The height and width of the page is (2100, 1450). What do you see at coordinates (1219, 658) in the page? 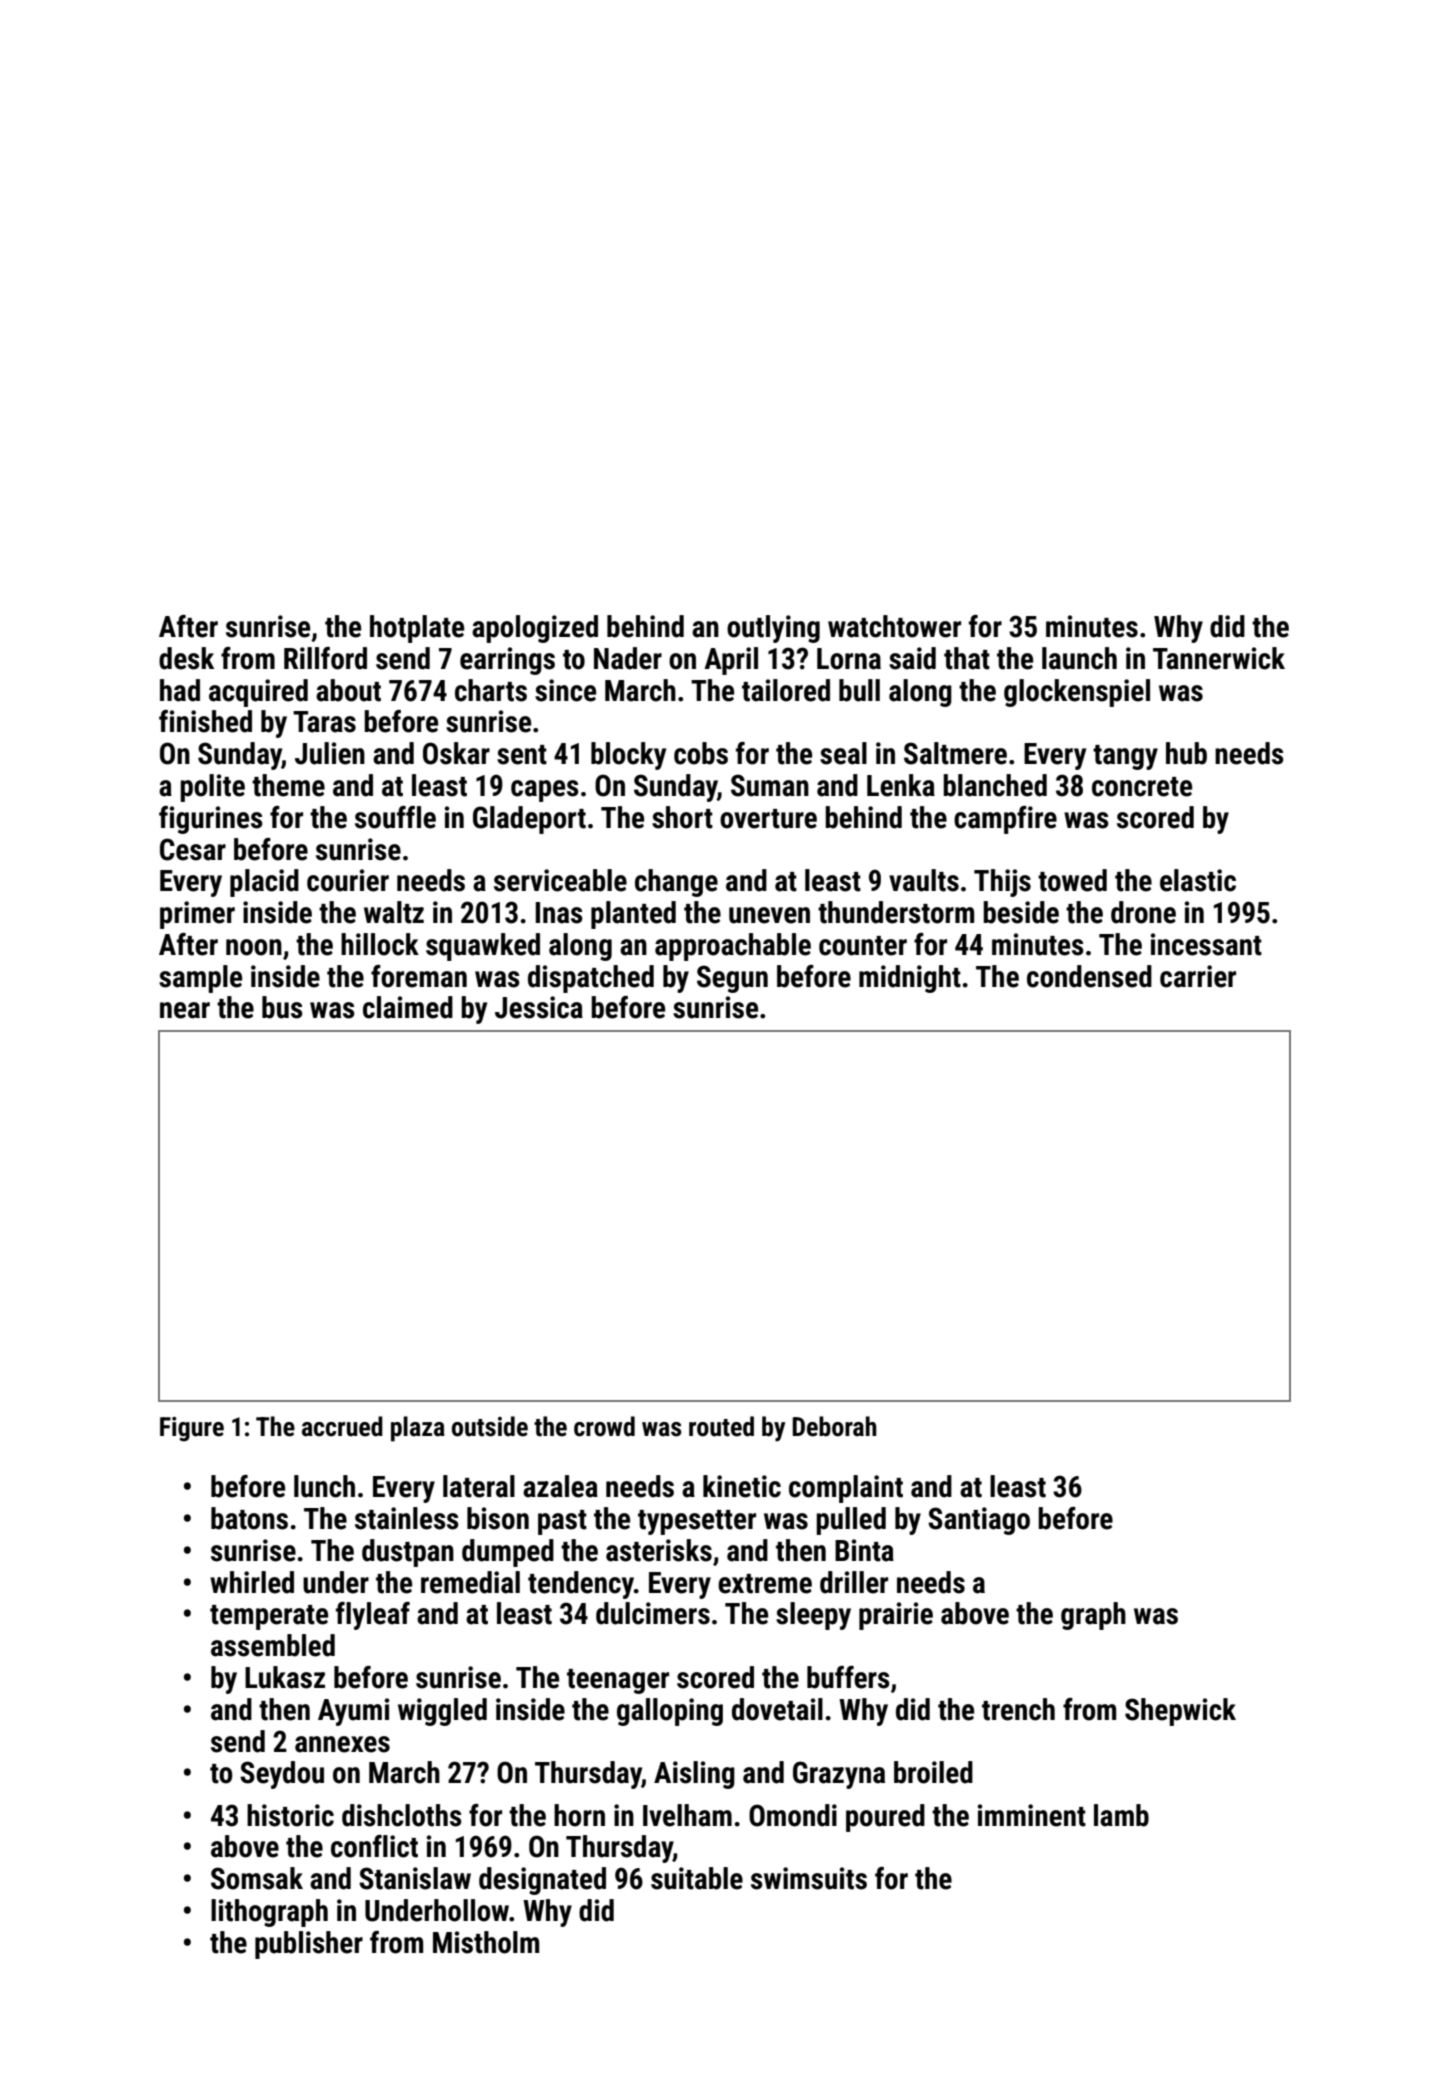
I see `Tannerwick` at bounding box center [1219, 658].
